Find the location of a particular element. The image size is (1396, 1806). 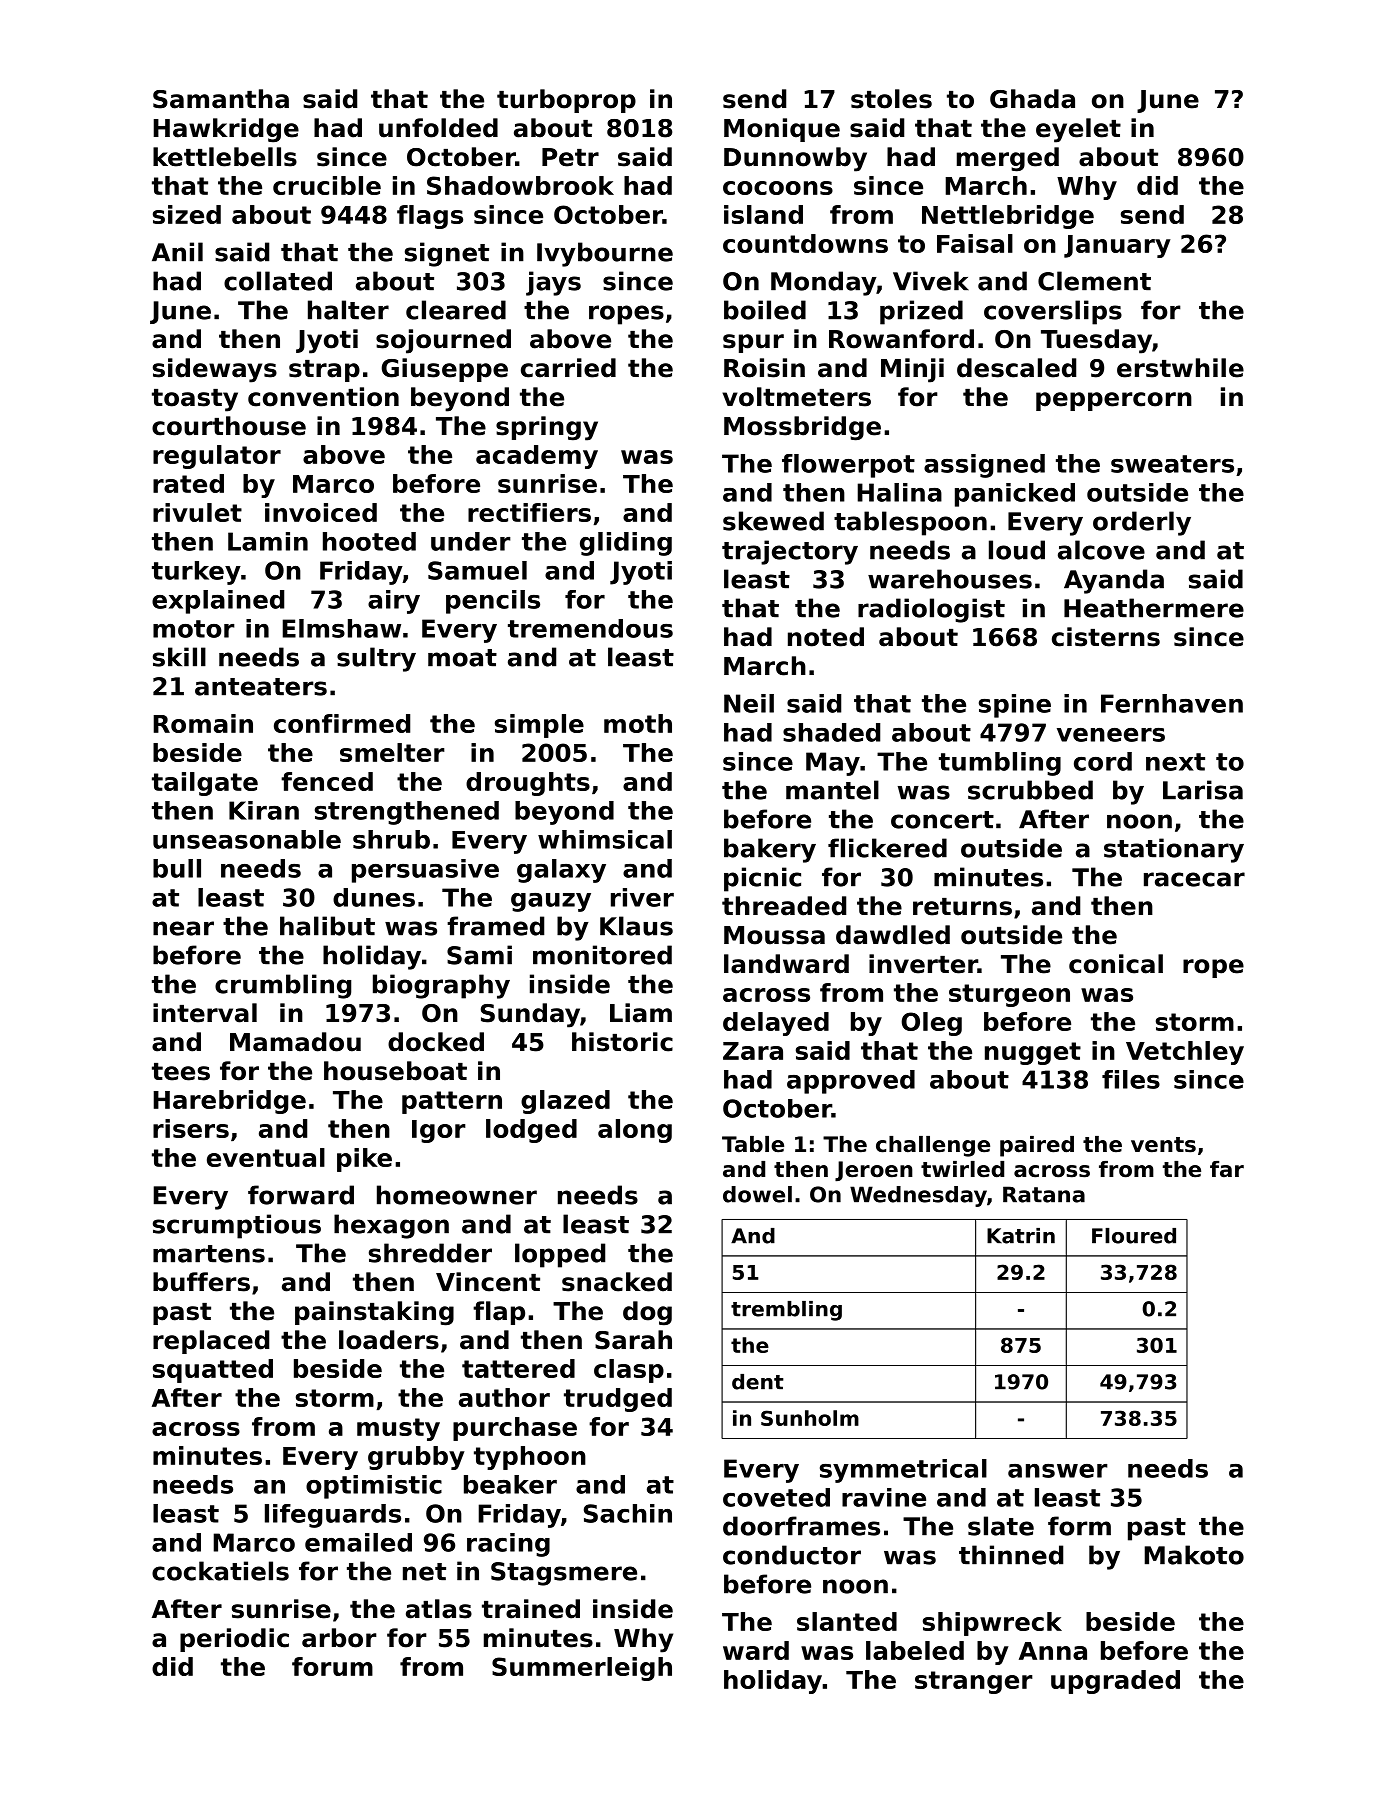

dog is located at coordinates (647, 1313).
